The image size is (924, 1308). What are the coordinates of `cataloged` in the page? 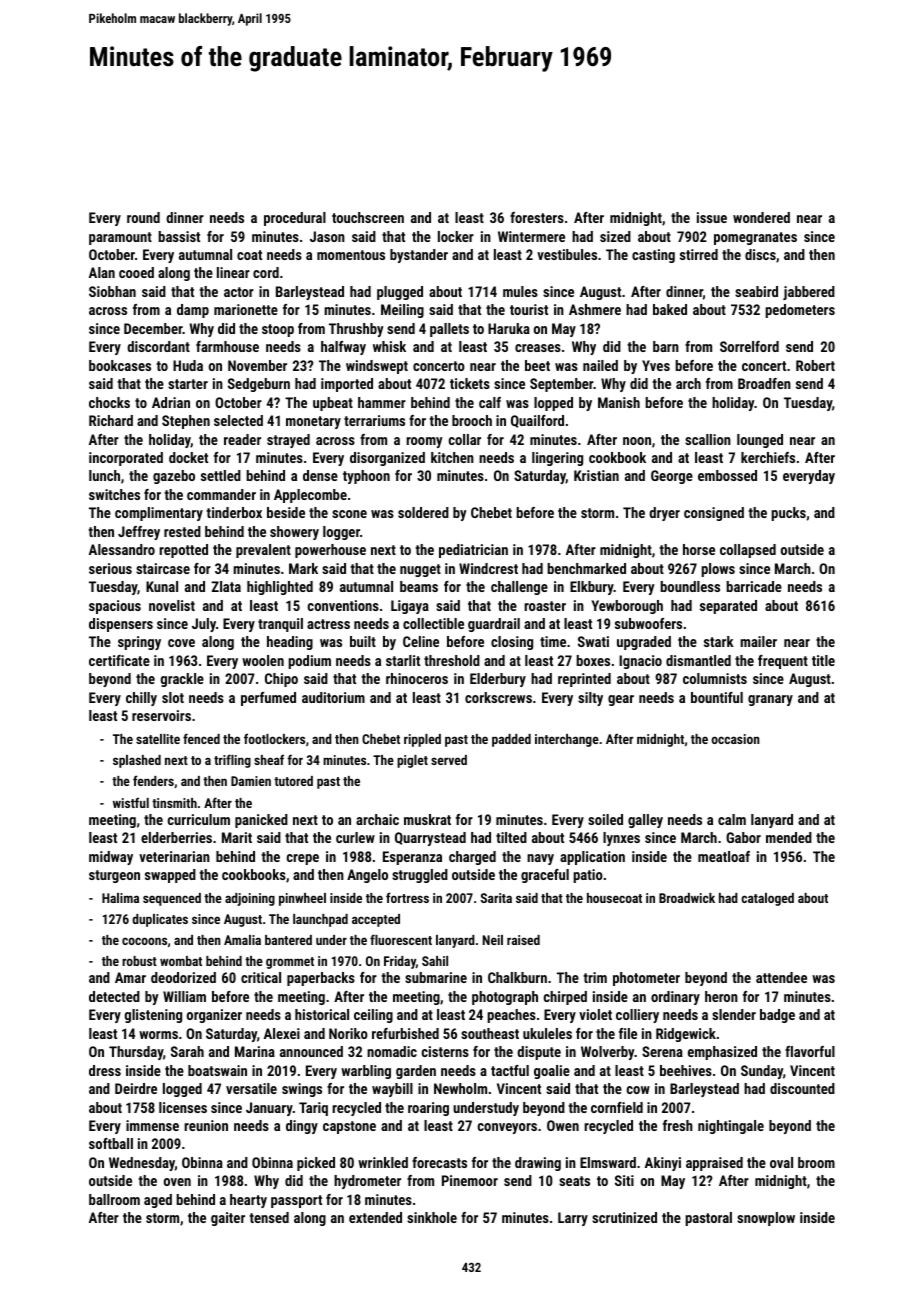 It's located at (767, 899).
